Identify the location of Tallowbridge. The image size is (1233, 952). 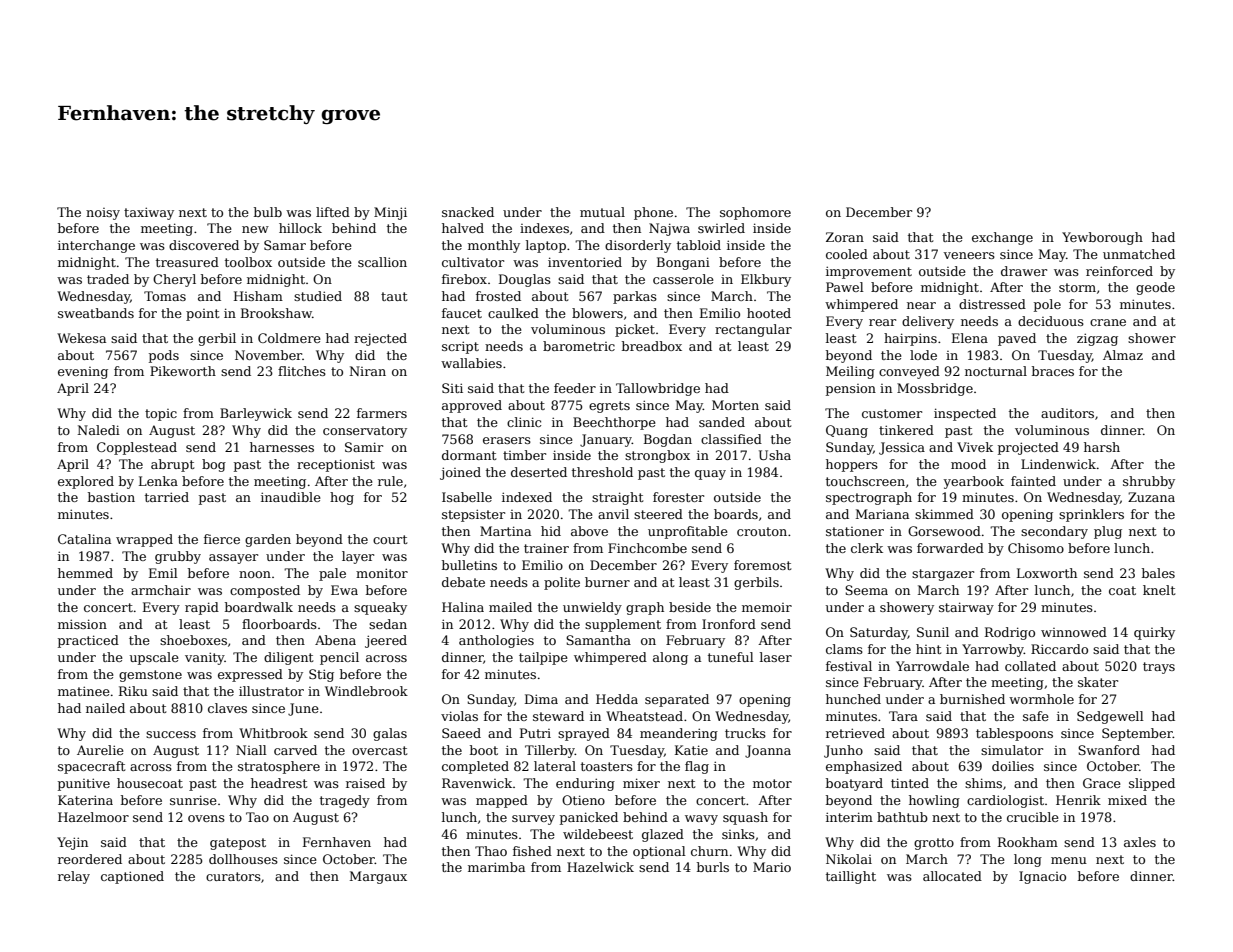
(658, 389).
